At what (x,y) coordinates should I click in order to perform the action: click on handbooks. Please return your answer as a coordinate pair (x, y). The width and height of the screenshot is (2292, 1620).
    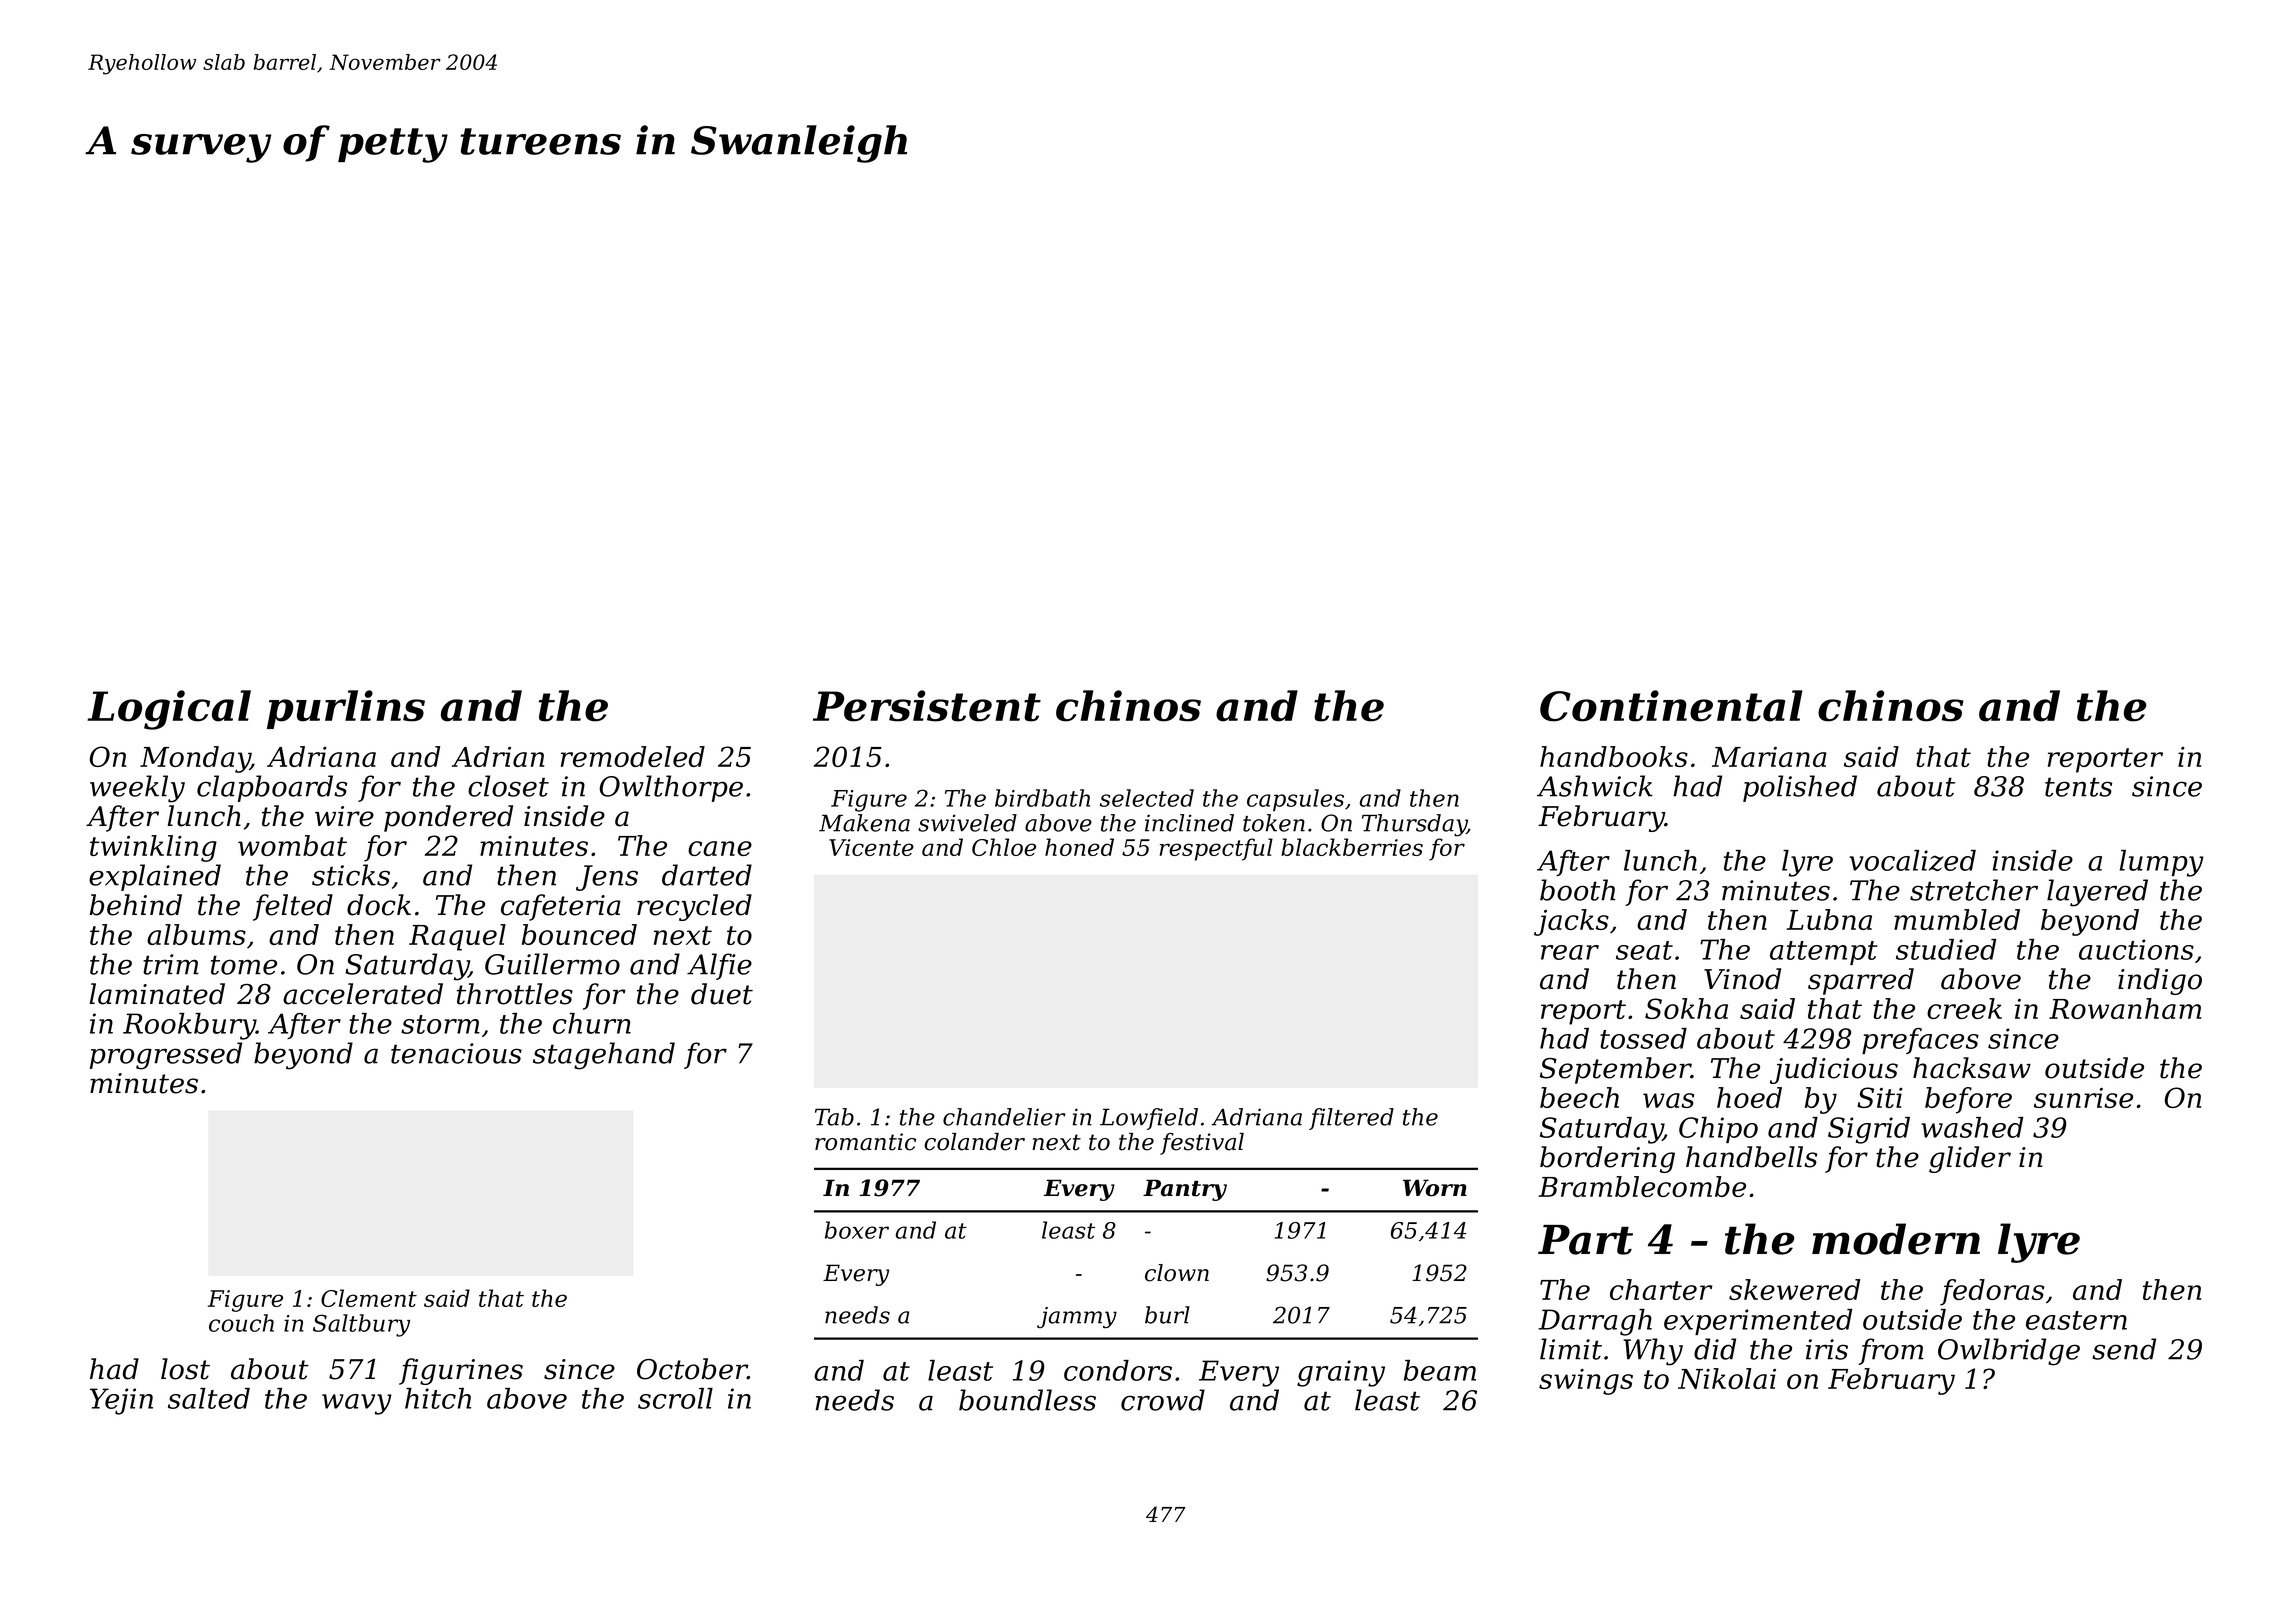
    Looking at the image, I should click on (1614, 756).
